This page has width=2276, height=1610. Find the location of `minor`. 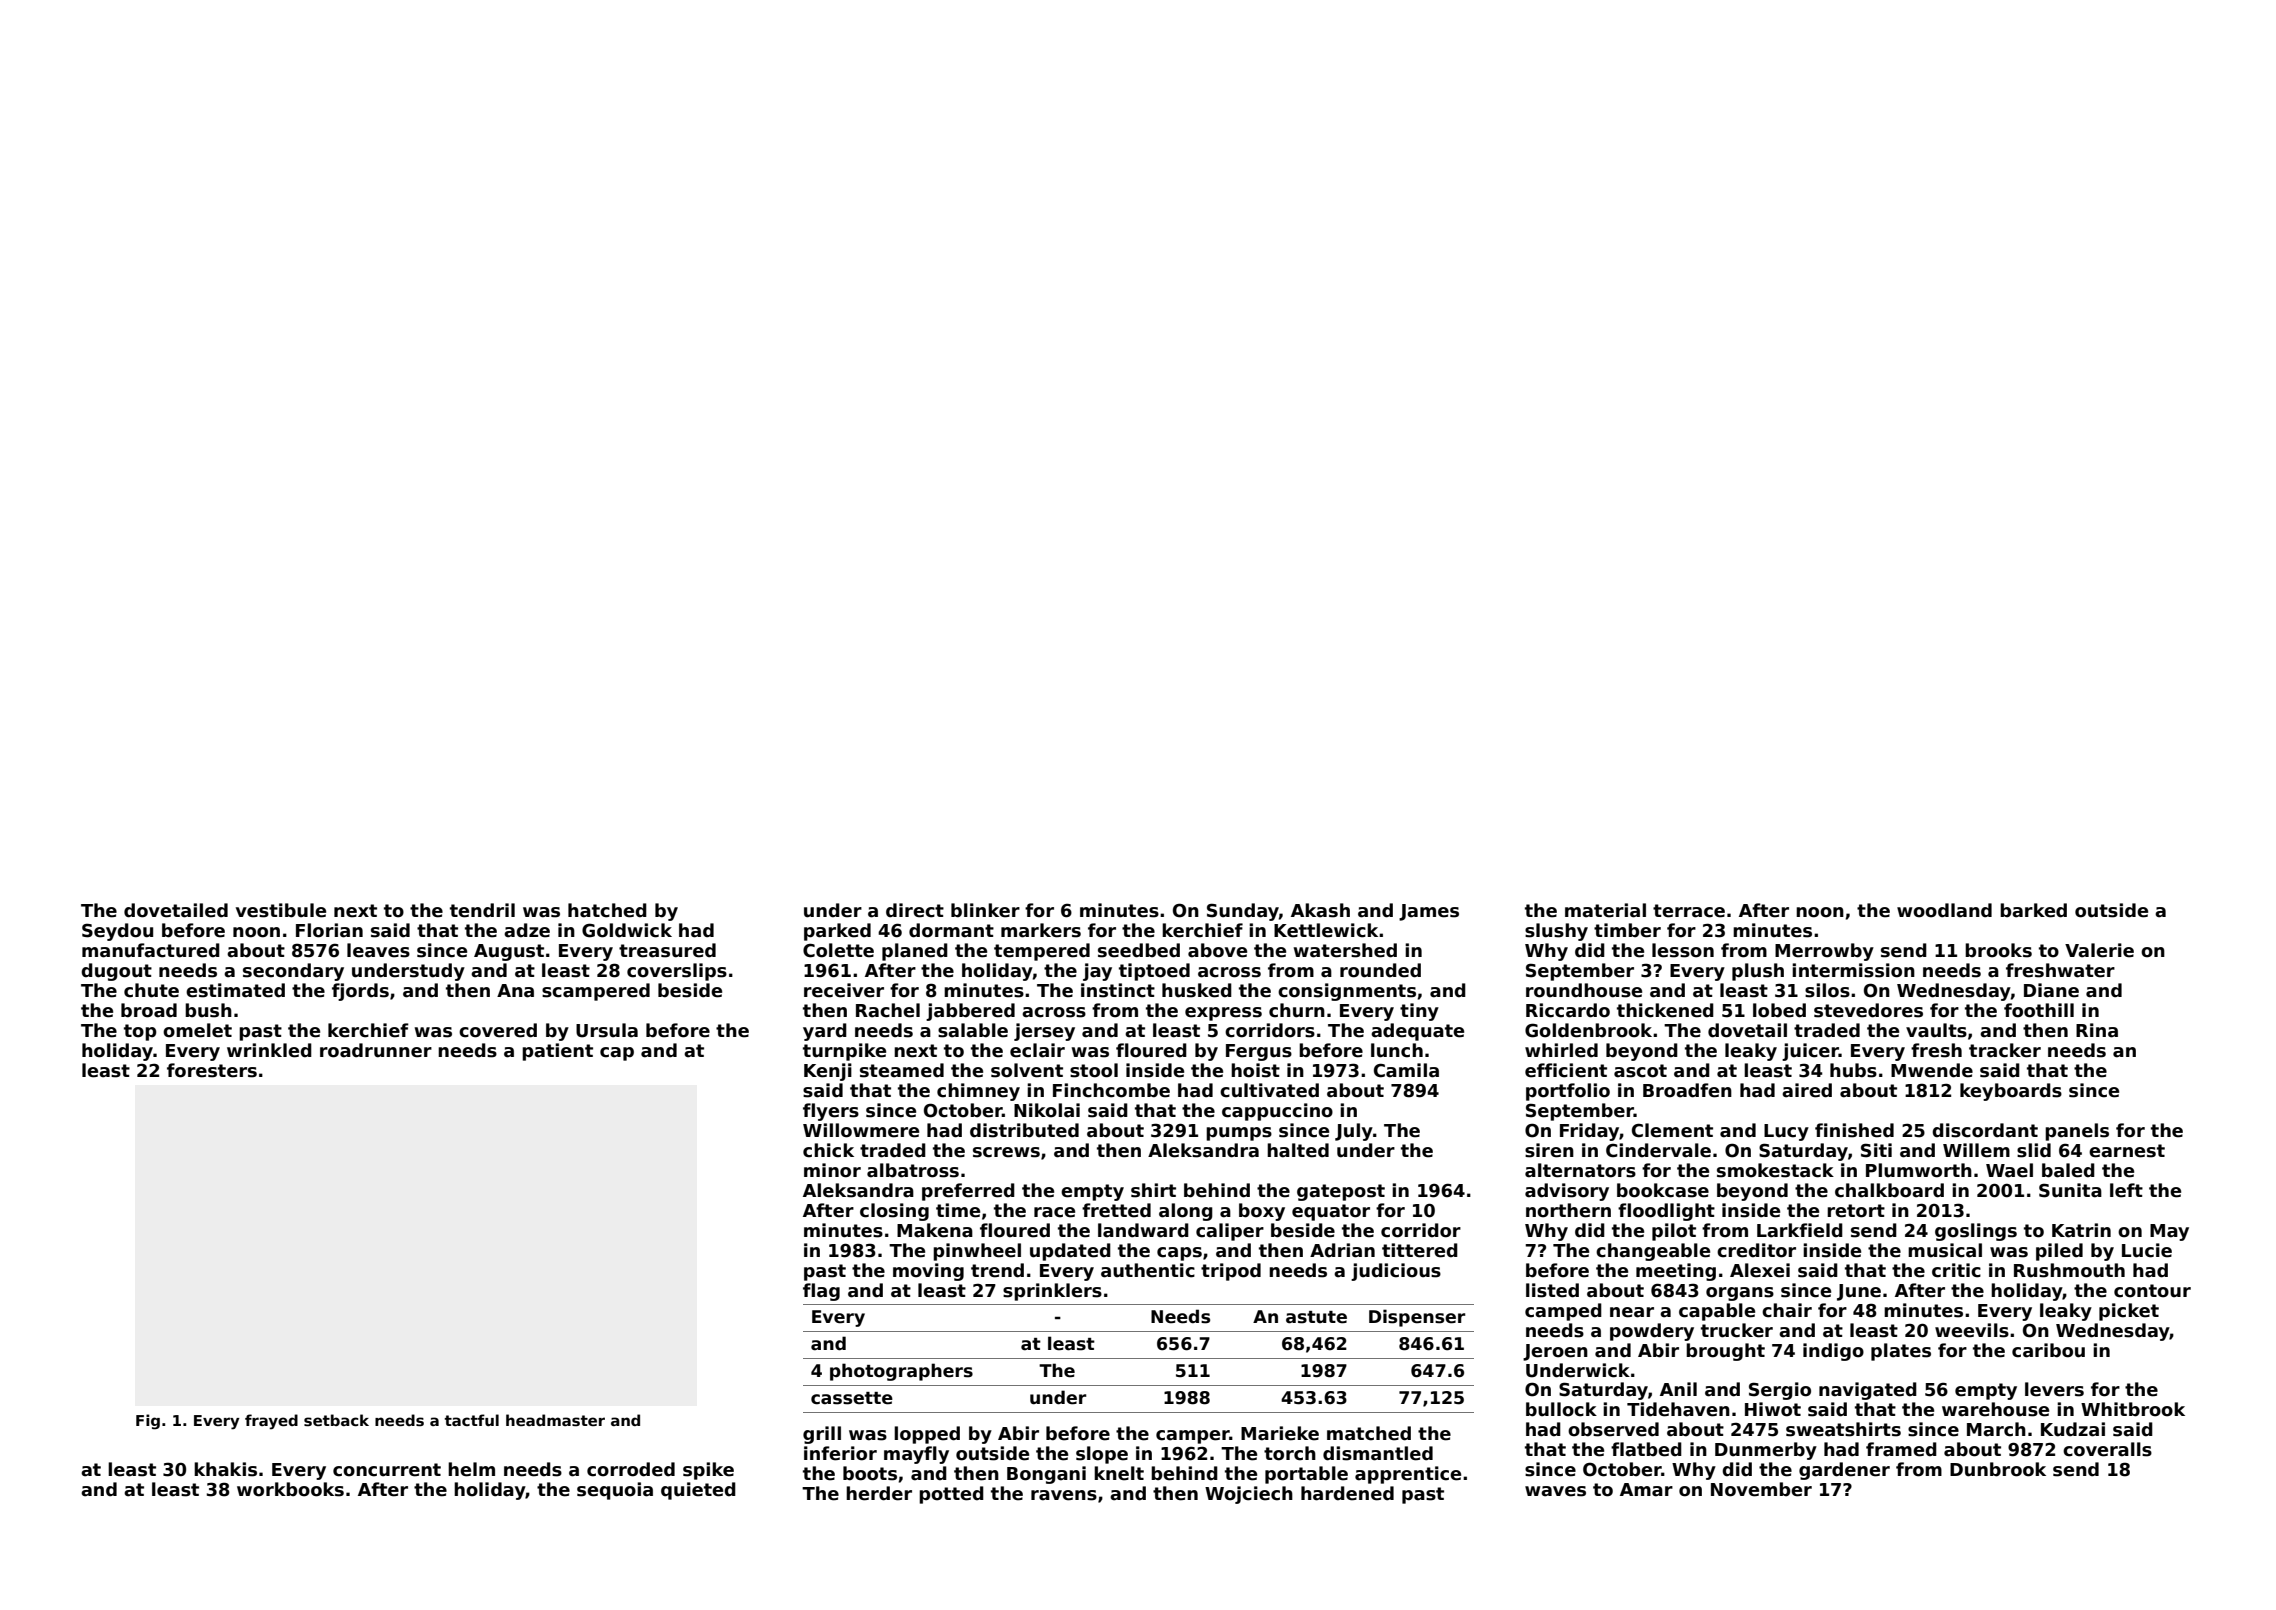

minor is located at coordinates (832, 1170).
